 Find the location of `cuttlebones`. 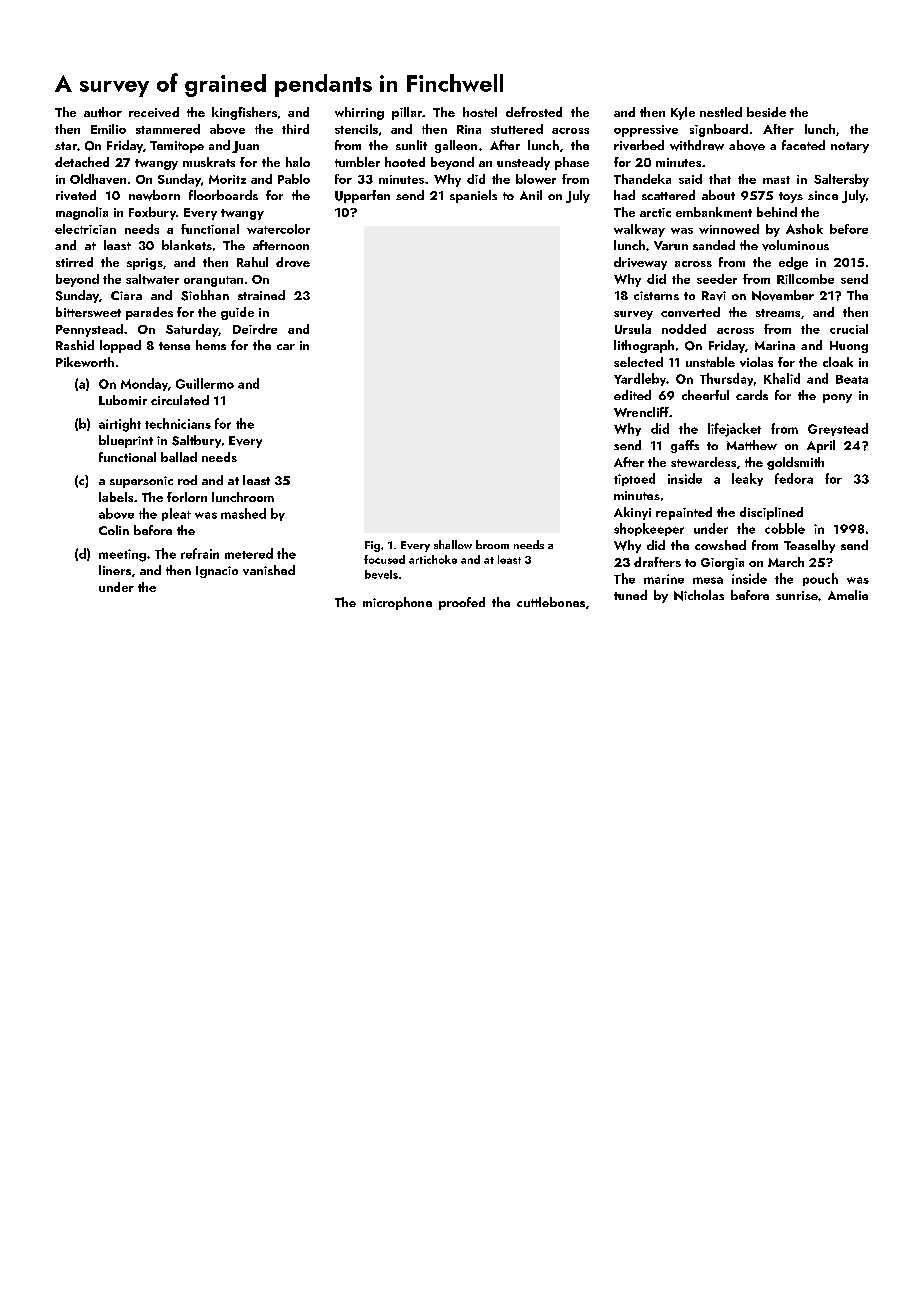

cuttlebones is located at coordinates (551, 602).
